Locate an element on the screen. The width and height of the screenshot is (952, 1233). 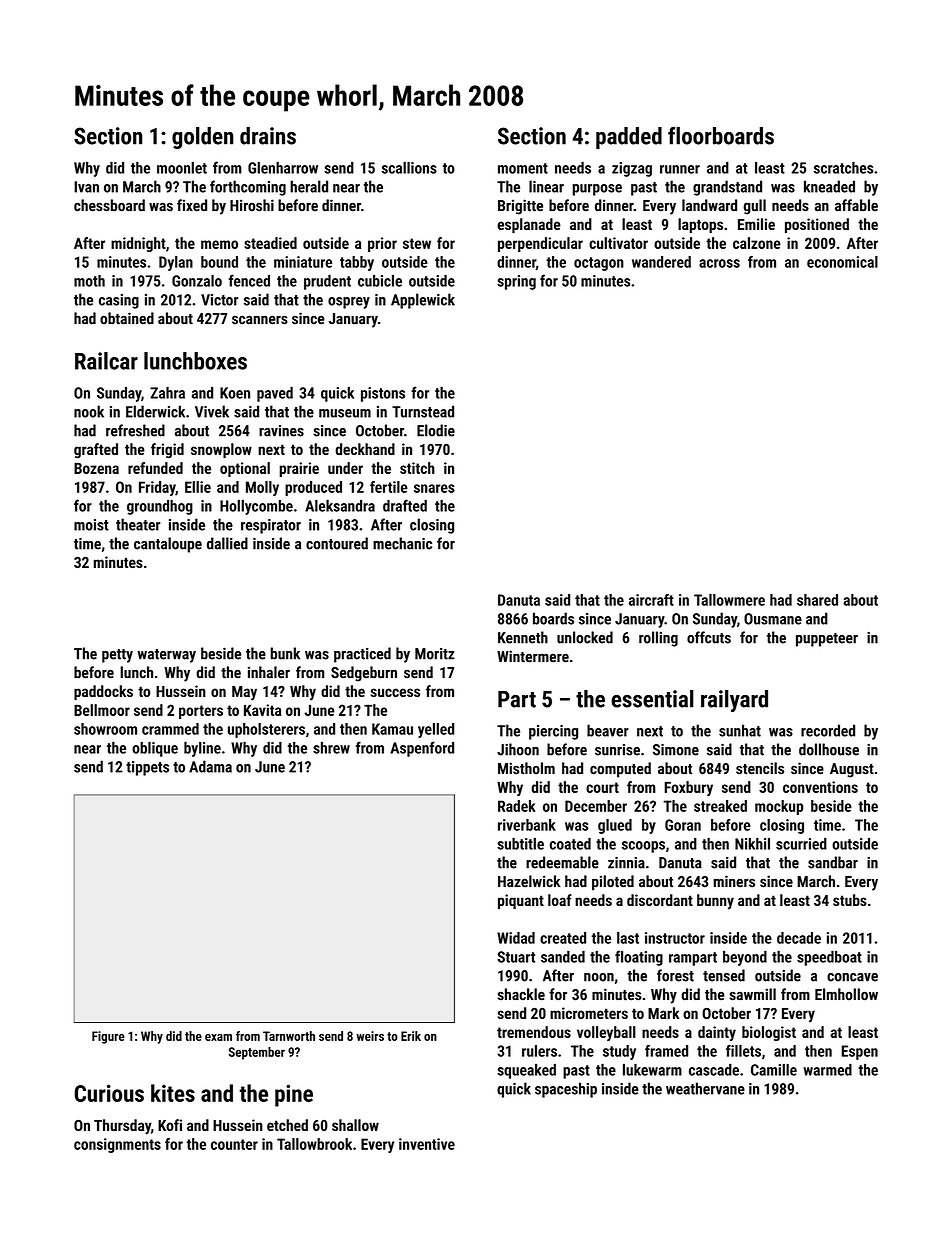
subtitle is located at coordinates (520, 844).
